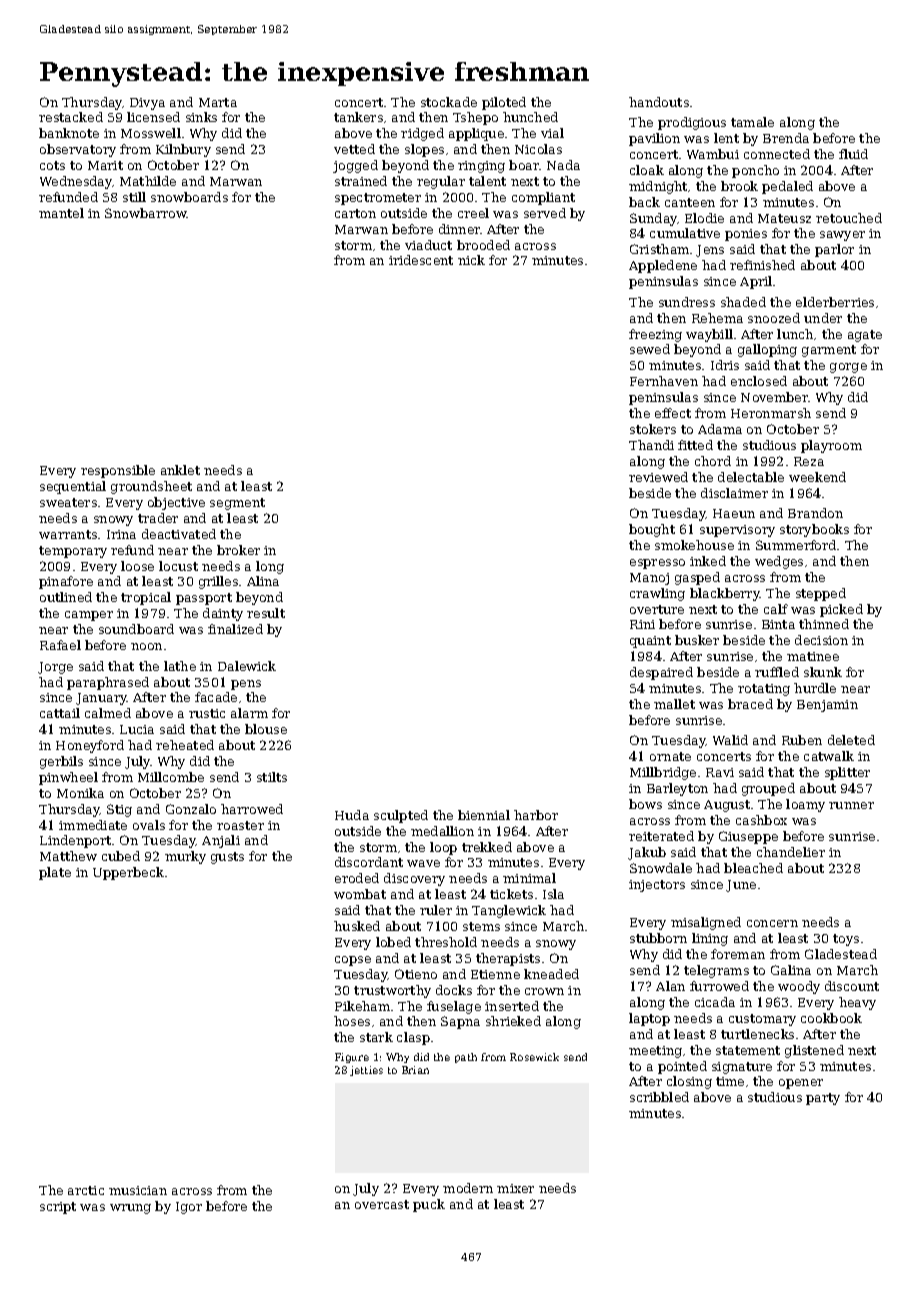  I want to click on playroom, so click(831, 446).
